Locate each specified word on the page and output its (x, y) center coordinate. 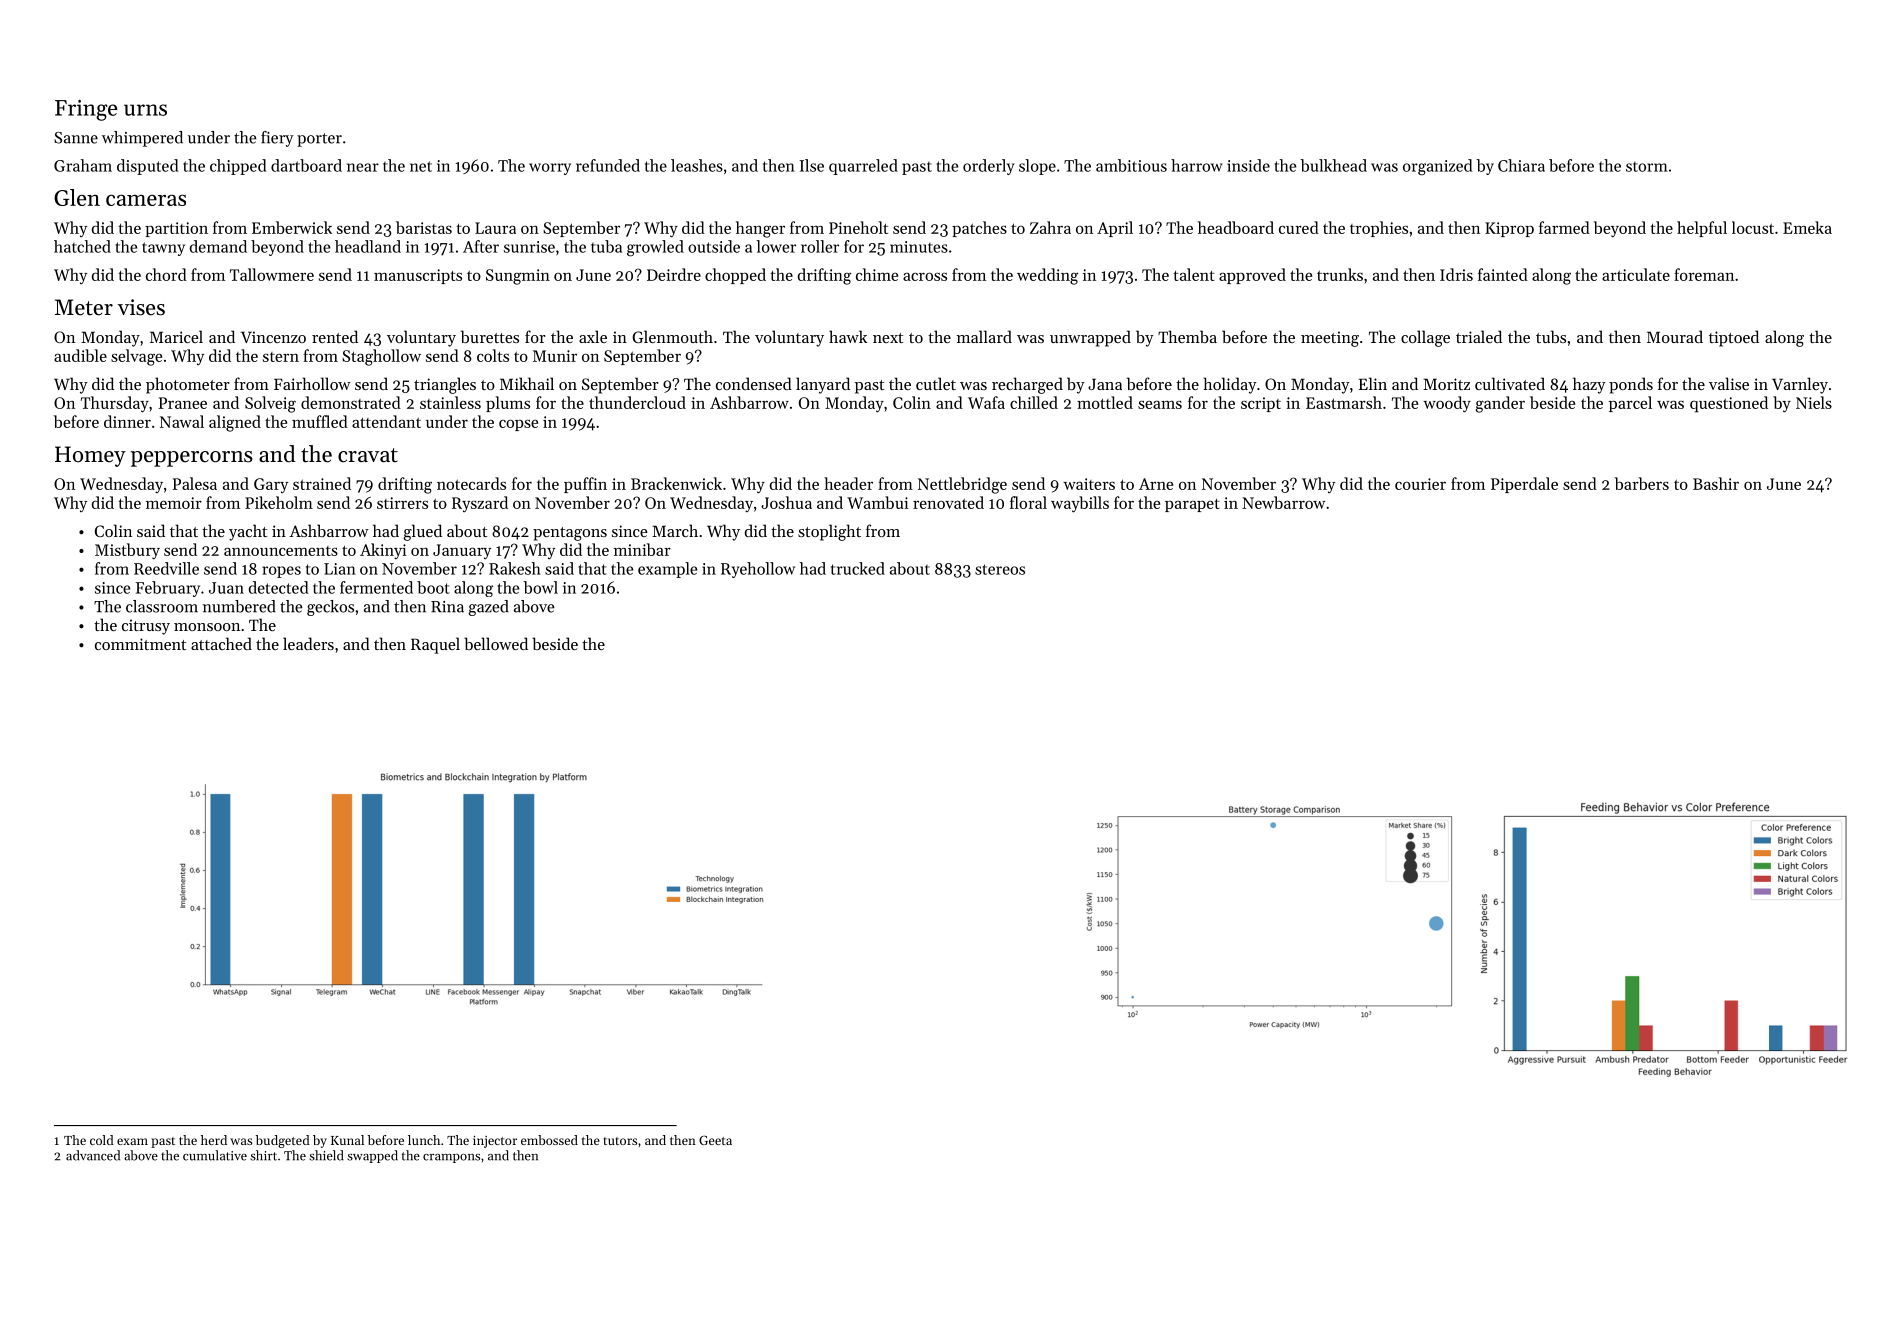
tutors (620, 1141)
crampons (451, 1158)
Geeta (715, 1140)
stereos (1000, 569)
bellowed (496, 643)
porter (319, 140)
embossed (549, 1140)
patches (979, 229)
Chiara (1521, 165)
